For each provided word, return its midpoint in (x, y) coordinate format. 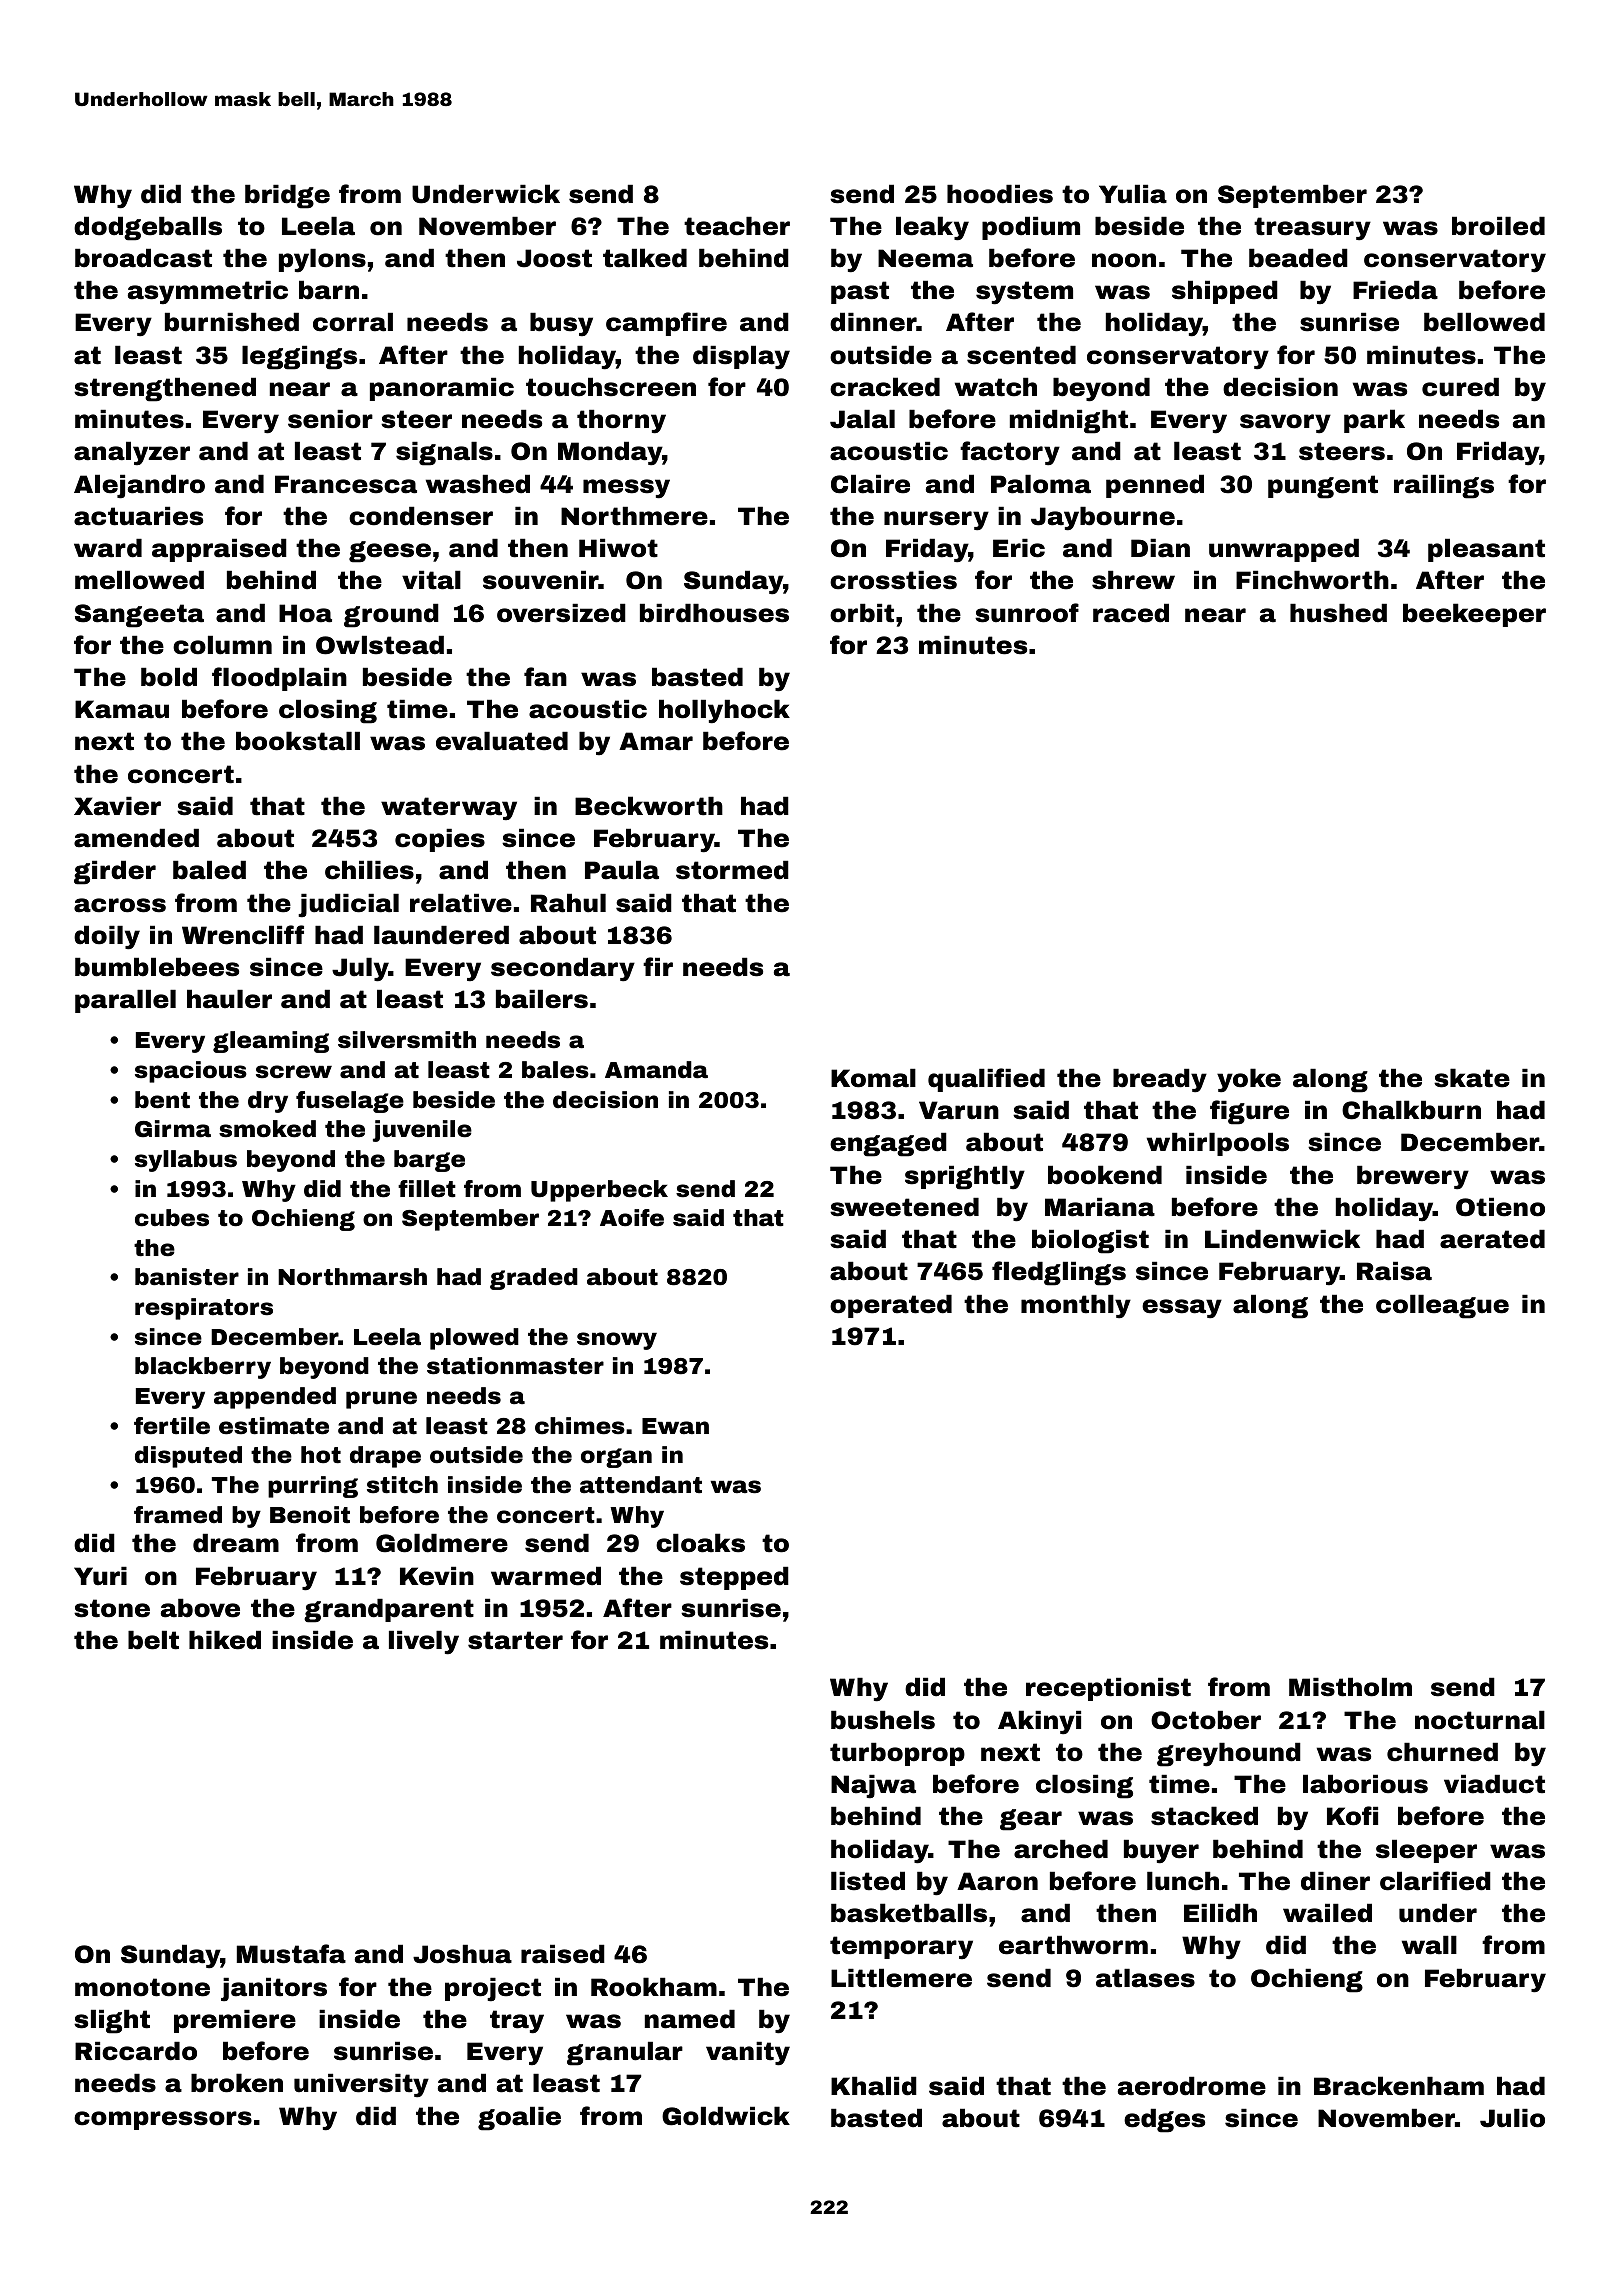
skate (1472, 1078)
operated (891, 1306)
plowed (474, 1339)
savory (1285, 424)
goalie (519, 2118)
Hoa (305, 613)
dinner (873, 322)
